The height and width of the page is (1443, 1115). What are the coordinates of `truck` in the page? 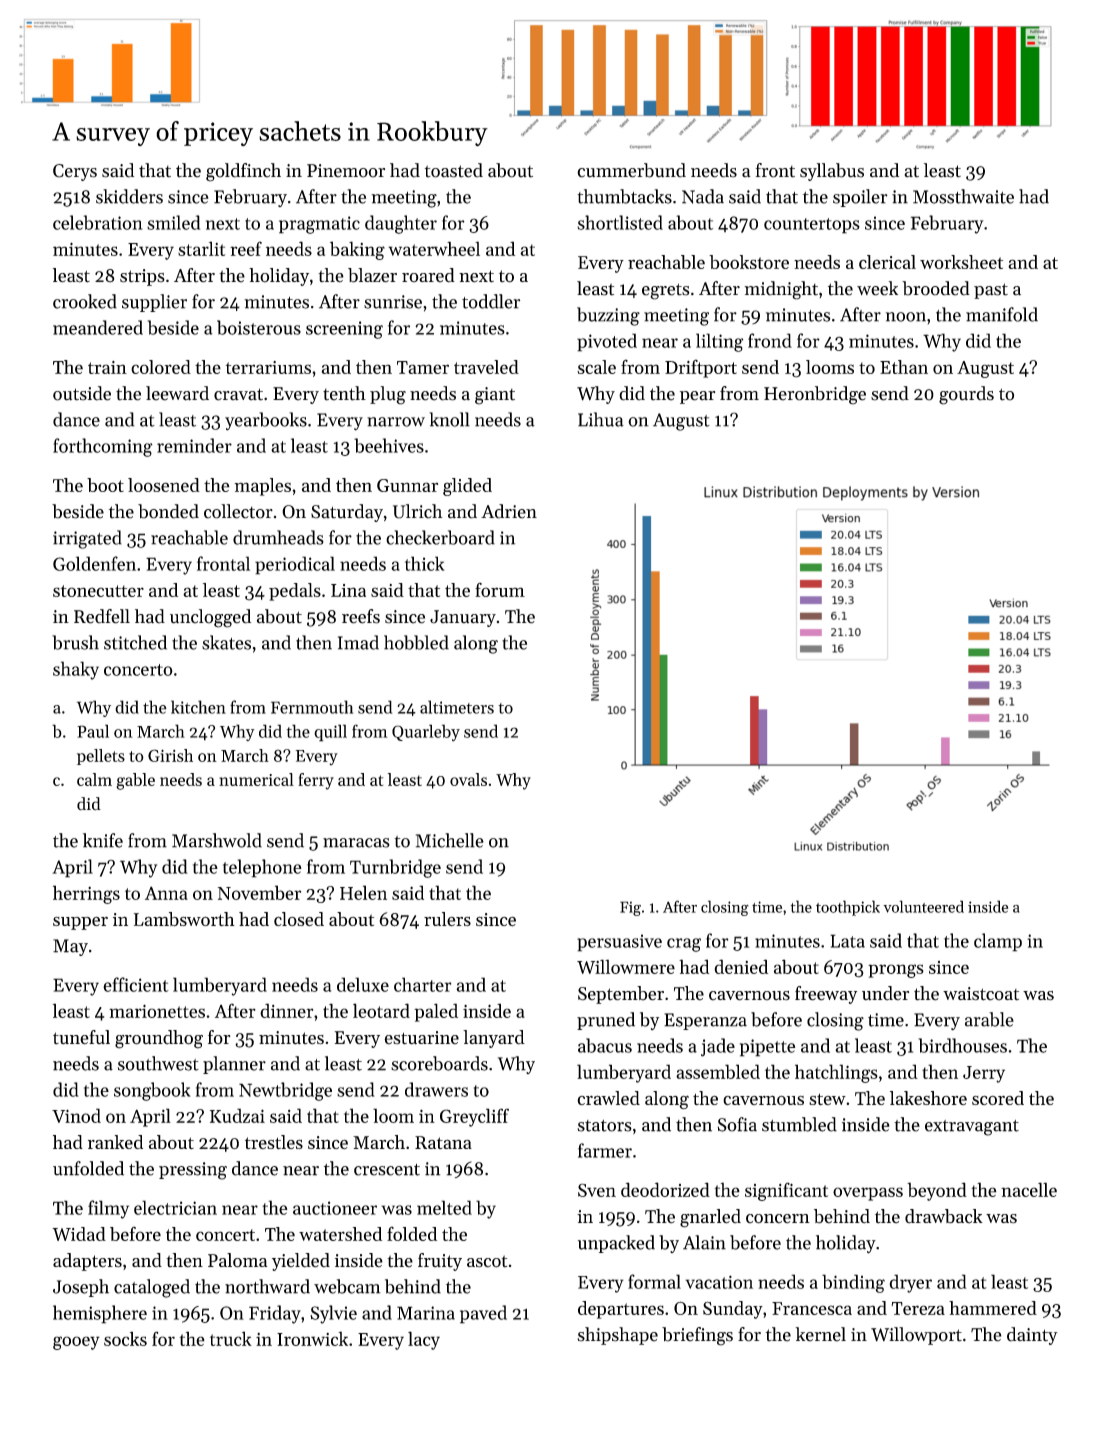 It's located at (231, 1338).
